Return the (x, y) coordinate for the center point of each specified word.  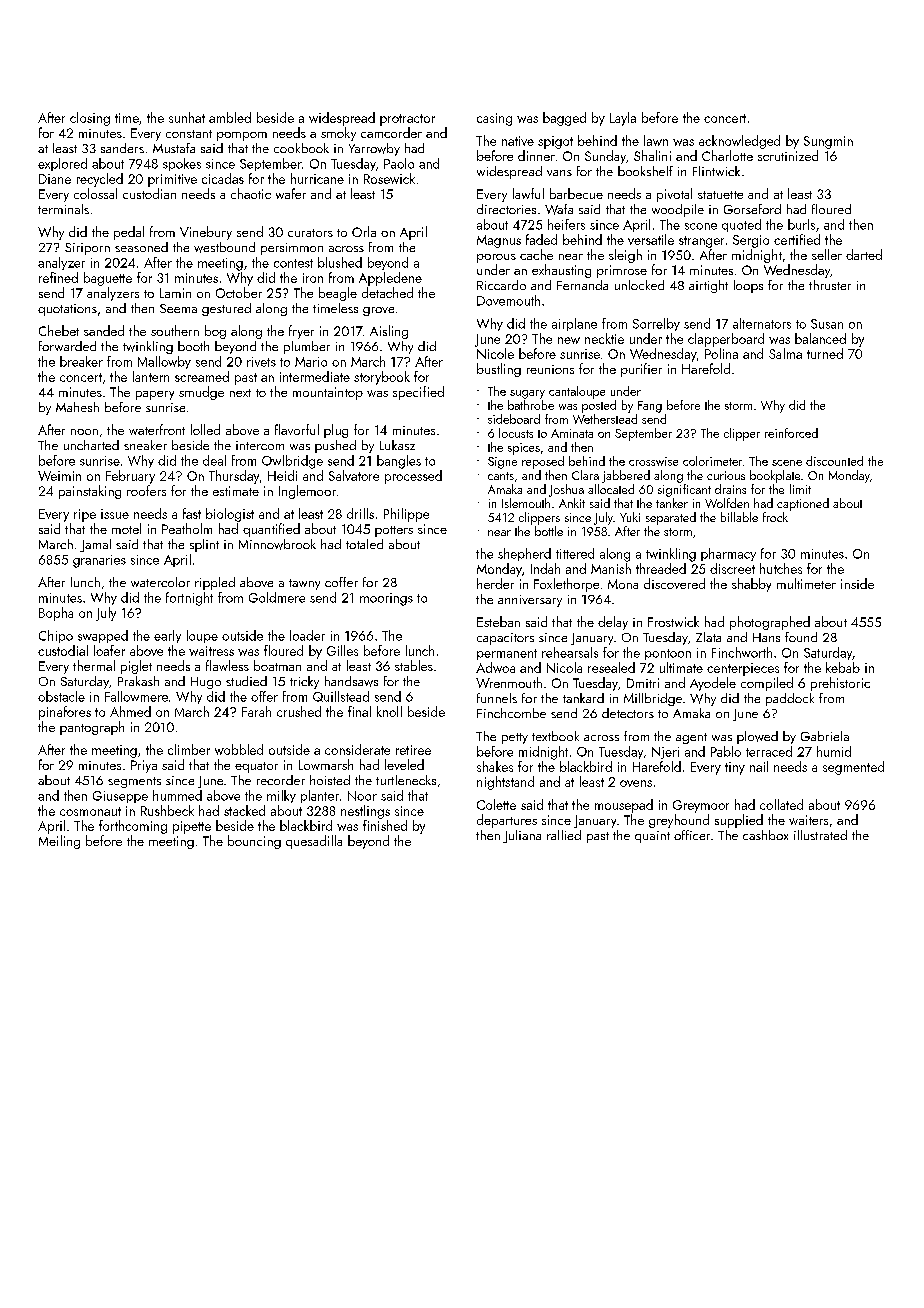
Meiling (59, 842)
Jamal (95, 545)
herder (495, 583)
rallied (564, 835)
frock (775, 517)
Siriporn (87, 249)
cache (536, 254)
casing (494, 119)
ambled (230, 117)
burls (801, 224)
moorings (386, 599)
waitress (211, 651)
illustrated (820, 835)
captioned (803, 504)
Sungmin (828, 142)
